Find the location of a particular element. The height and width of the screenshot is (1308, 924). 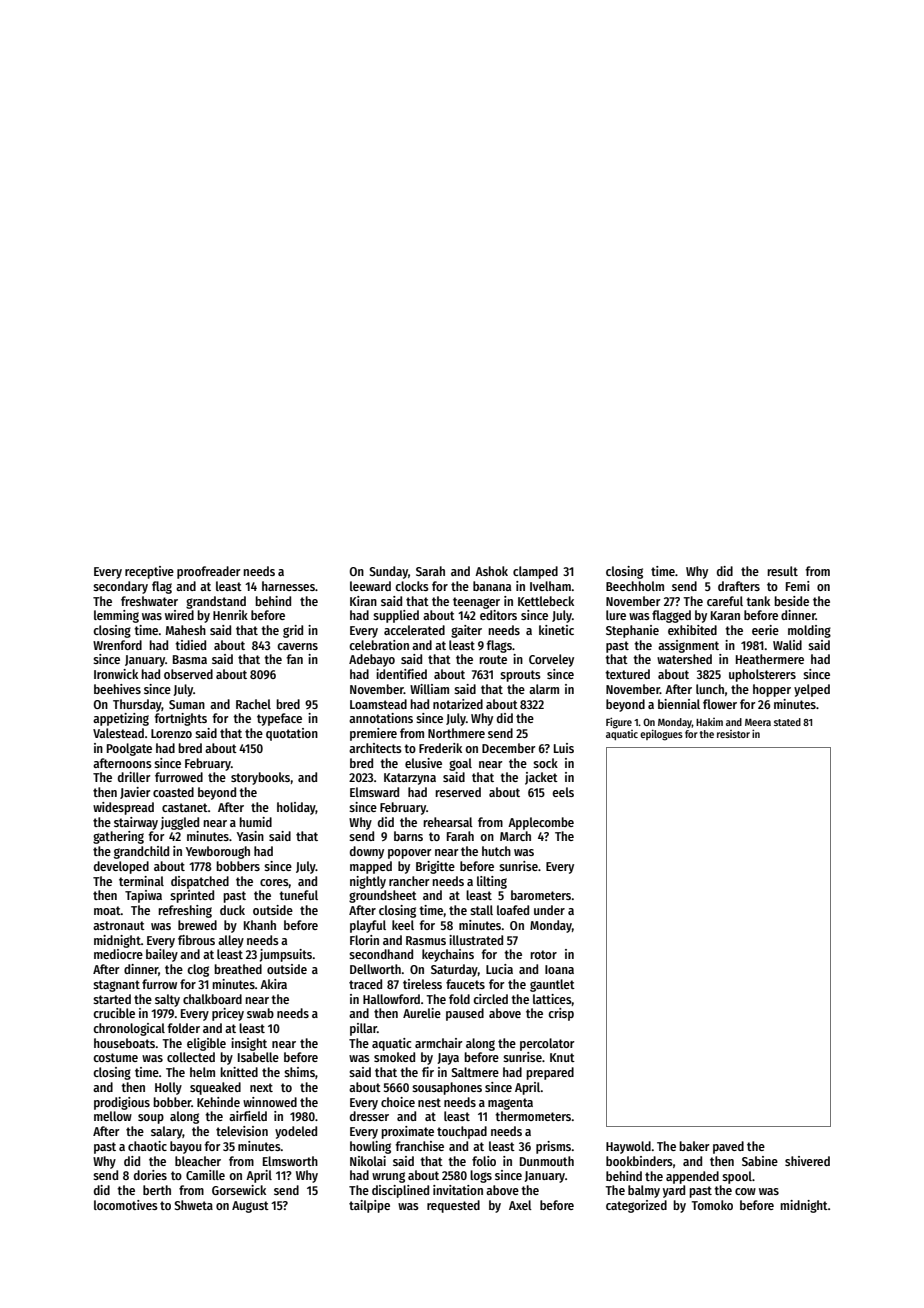

magenta is located at coordinates (510, 1104).
